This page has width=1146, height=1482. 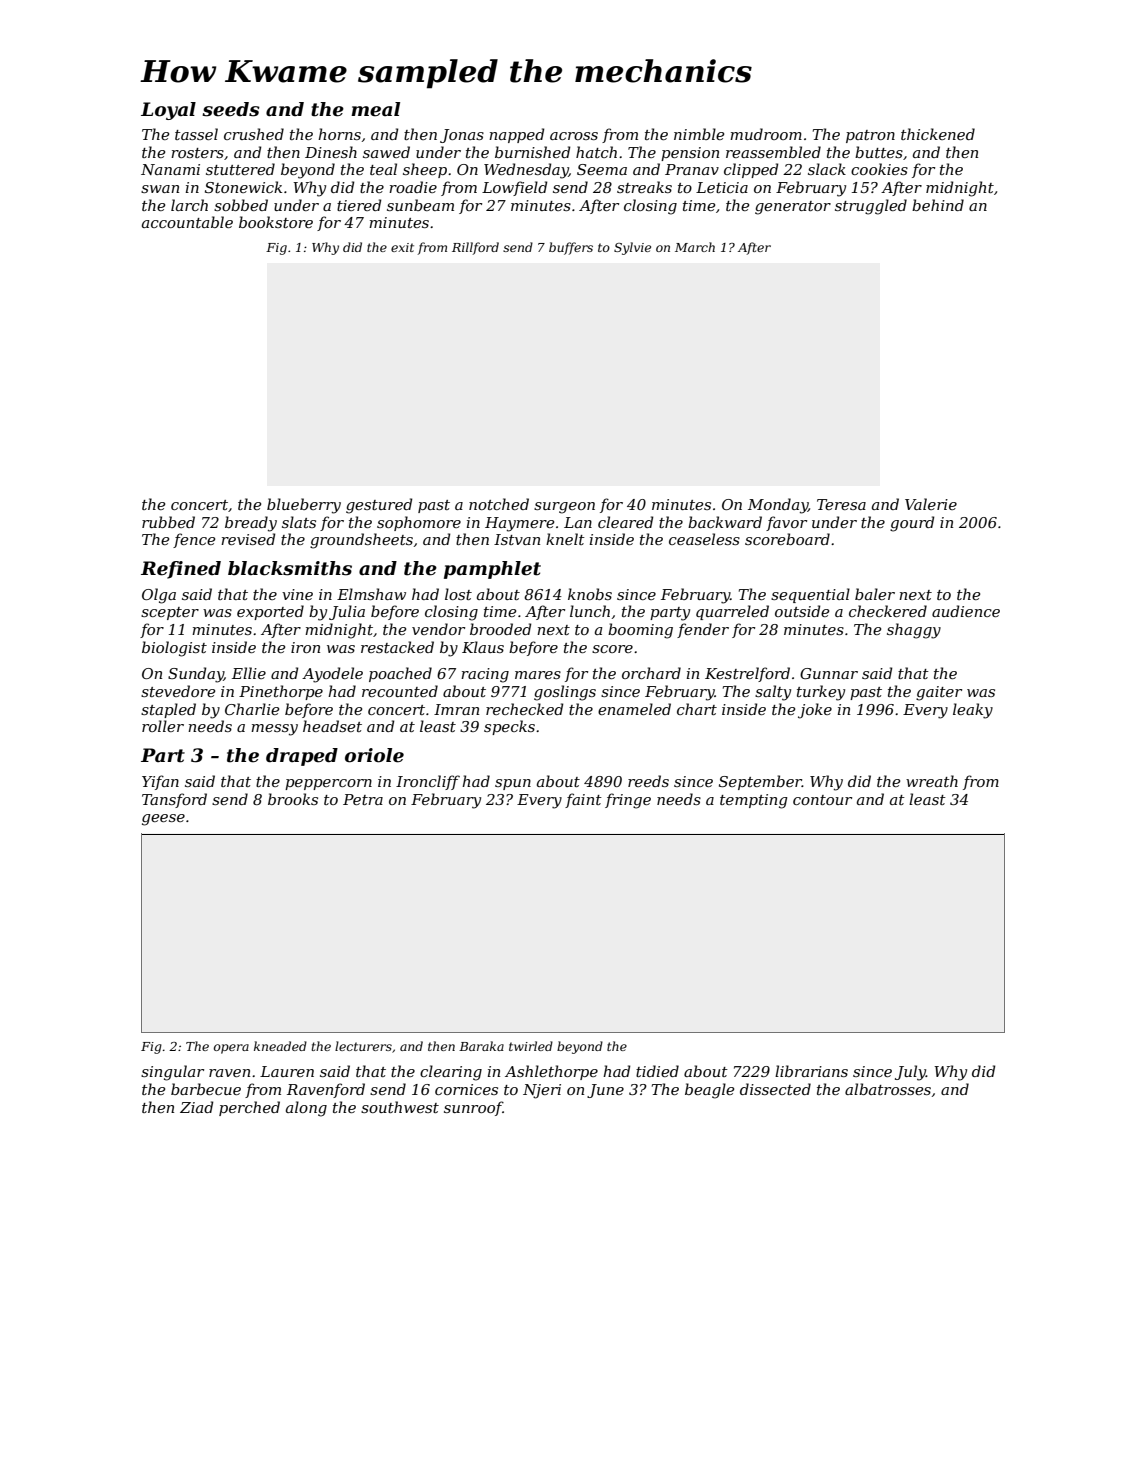 What do you see at coordinates (339, 134) in the page?
I see `horns` at bounding box center [339, 134].
